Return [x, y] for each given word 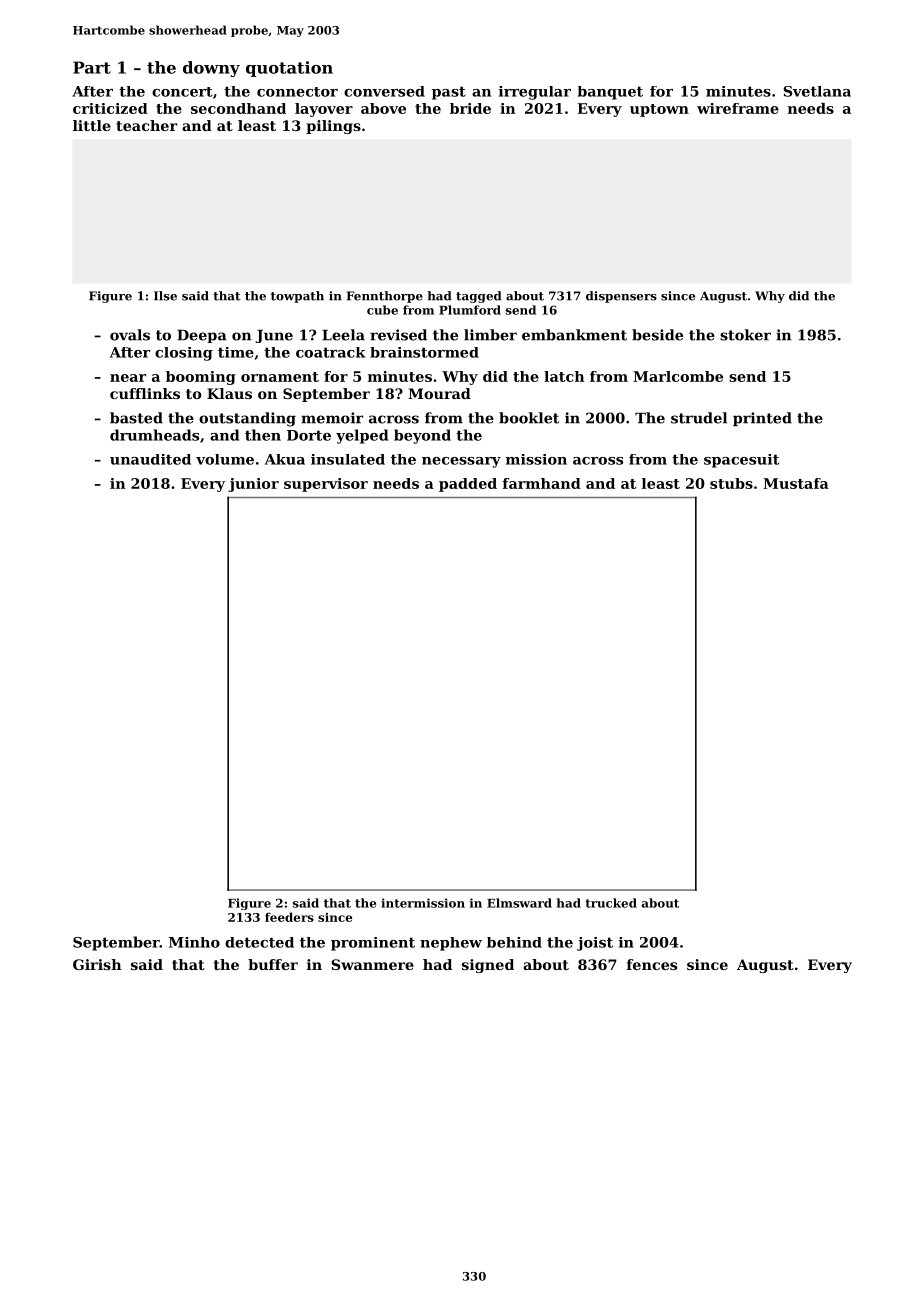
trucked [611, 903]
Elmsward [519, 903]
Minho [194, 942]
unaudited [150, 459]
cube [382, 310]
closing [184, 354]
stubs [731, 483]
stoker [745, 335]
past [449, 93]
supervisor [326, 485]
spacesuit [741, 461]
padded [468, 485]
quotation [289, 69]
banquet [610, 93]
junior [253, 485]
